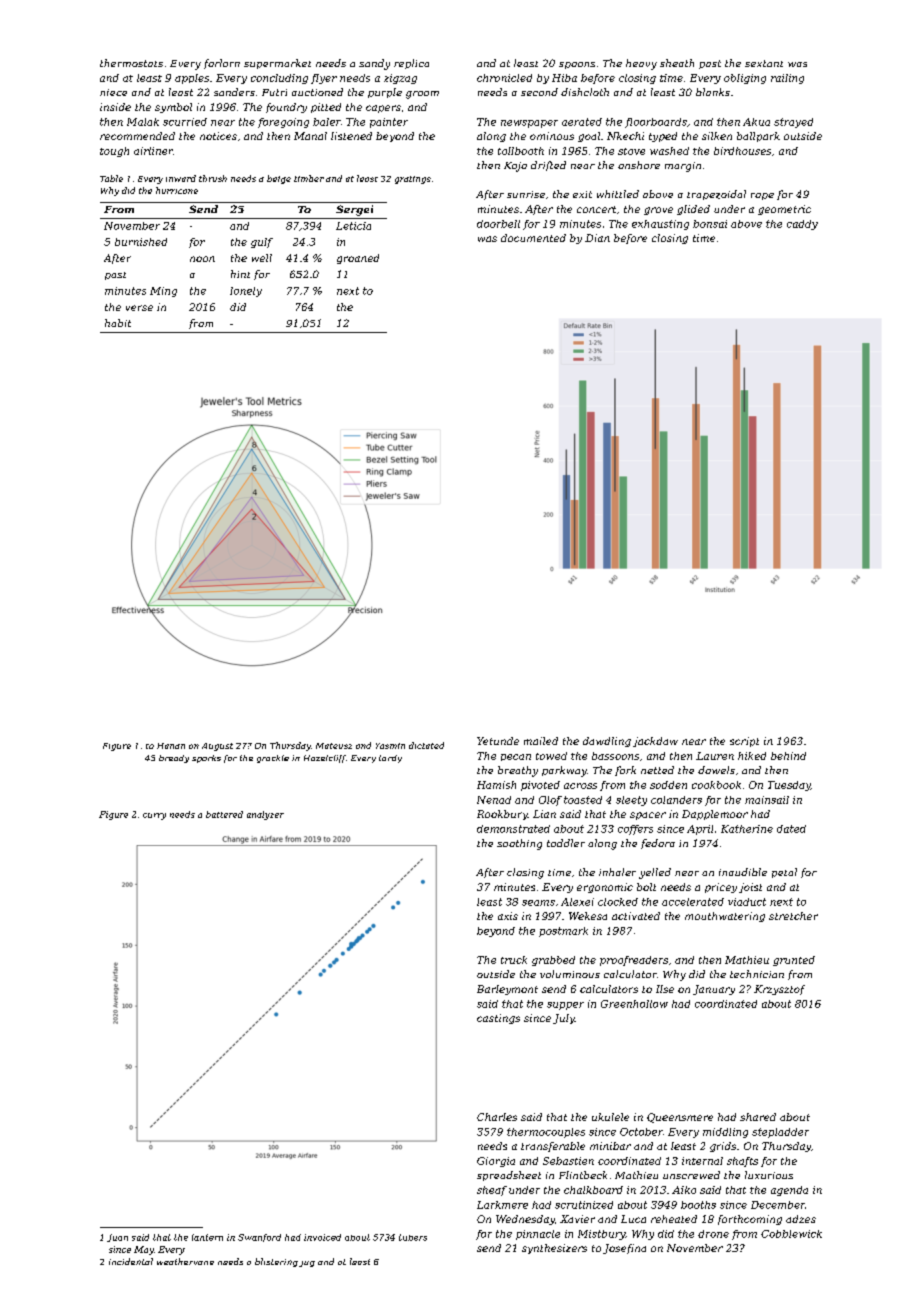 Image resolution: width=924 pixels, height=1308 pixels. What do you see at coordinates (519, 844) in the screenshot?
I see `soothing` at bounding box center [519, 844].
